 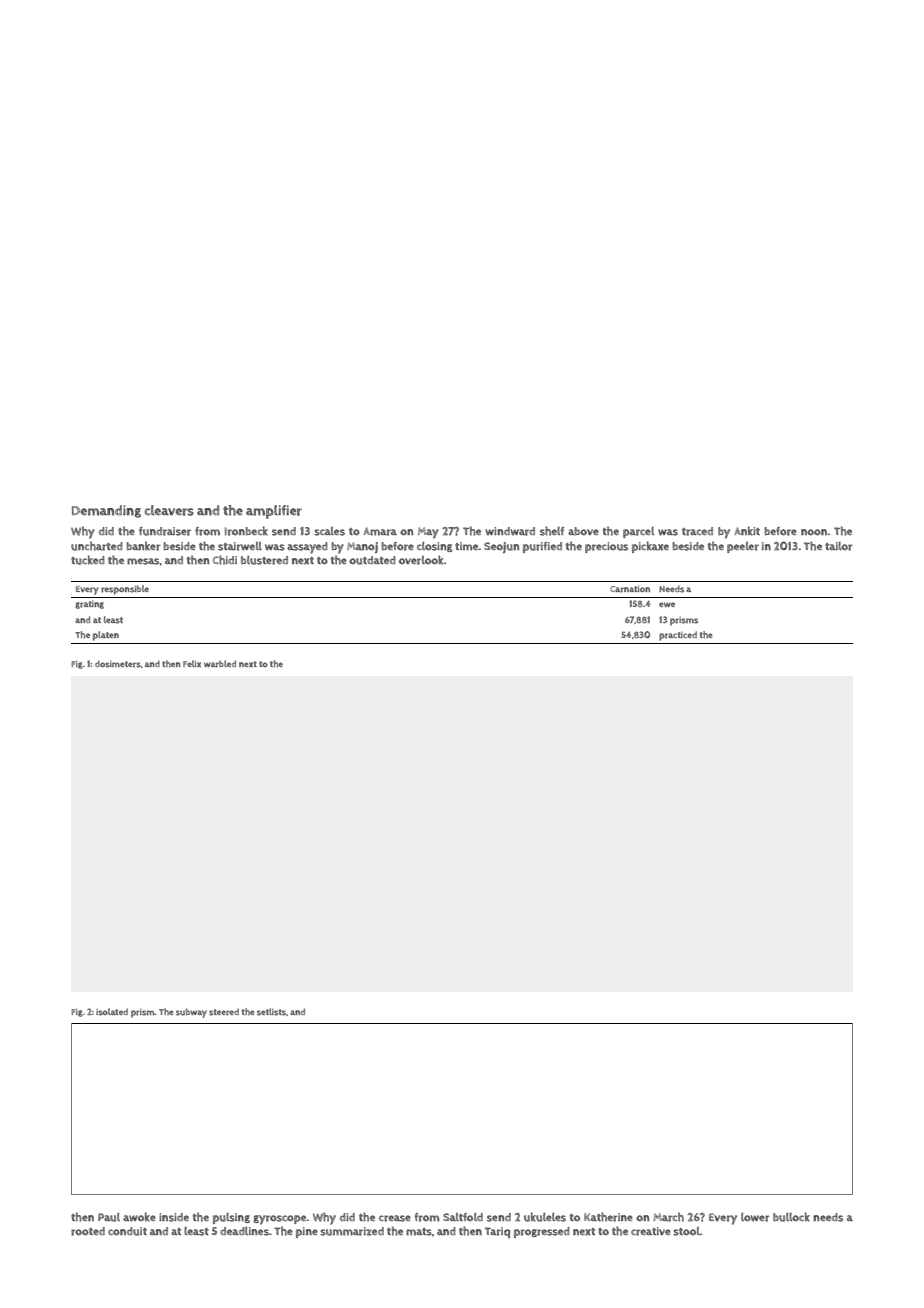 I want to click on peeler, so click(x=743, y=547).
